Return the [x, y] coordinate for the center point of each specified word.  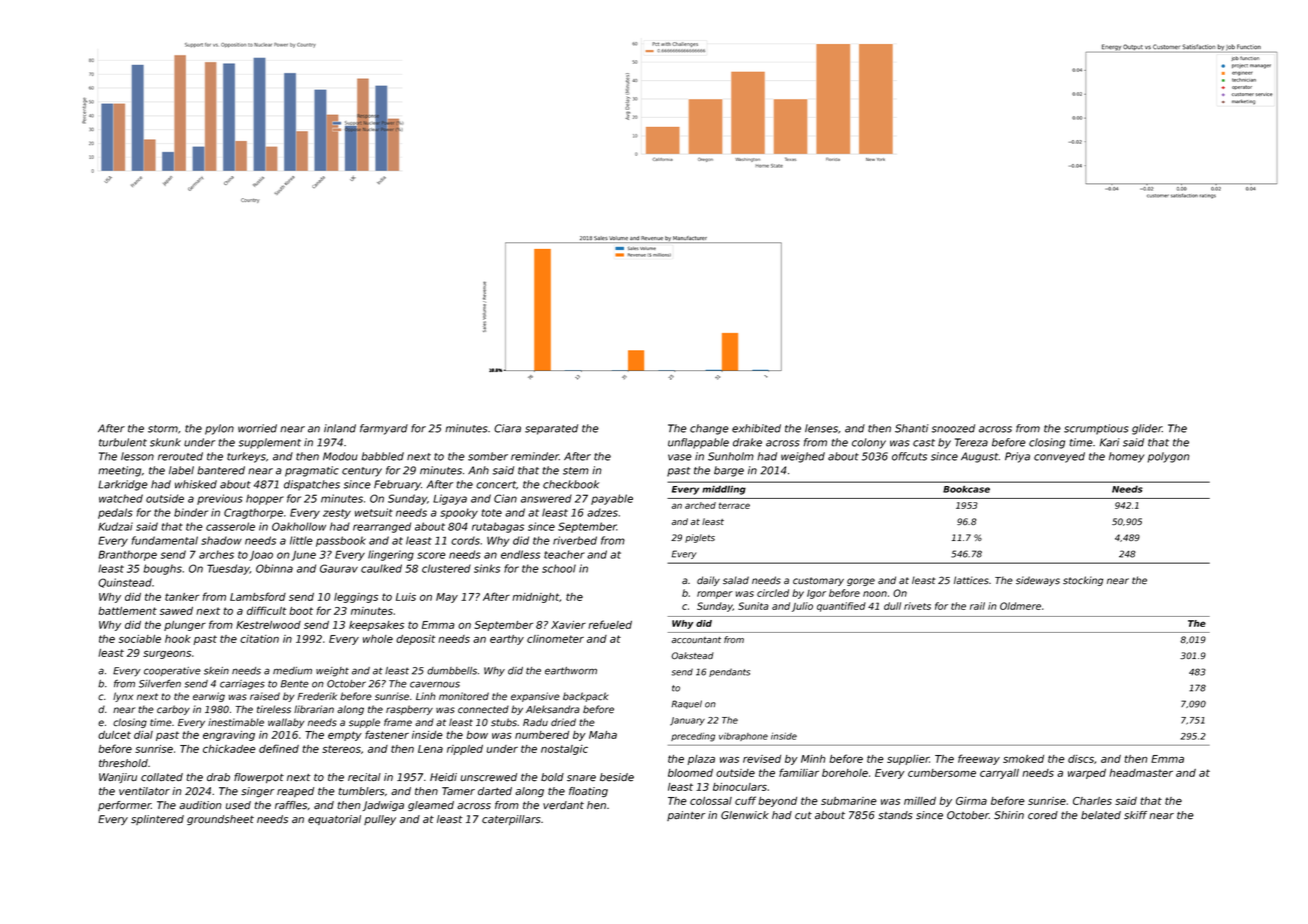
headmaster [1141, 773]
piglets [700, 538]
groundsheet [220, 820]
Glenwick [745, 815]
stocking [1083, 581]
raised [265, 696]
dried [563, 722]
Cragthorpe [253, 513]
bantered [221, 470]
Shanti [912, 428]
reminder [535, 456]
